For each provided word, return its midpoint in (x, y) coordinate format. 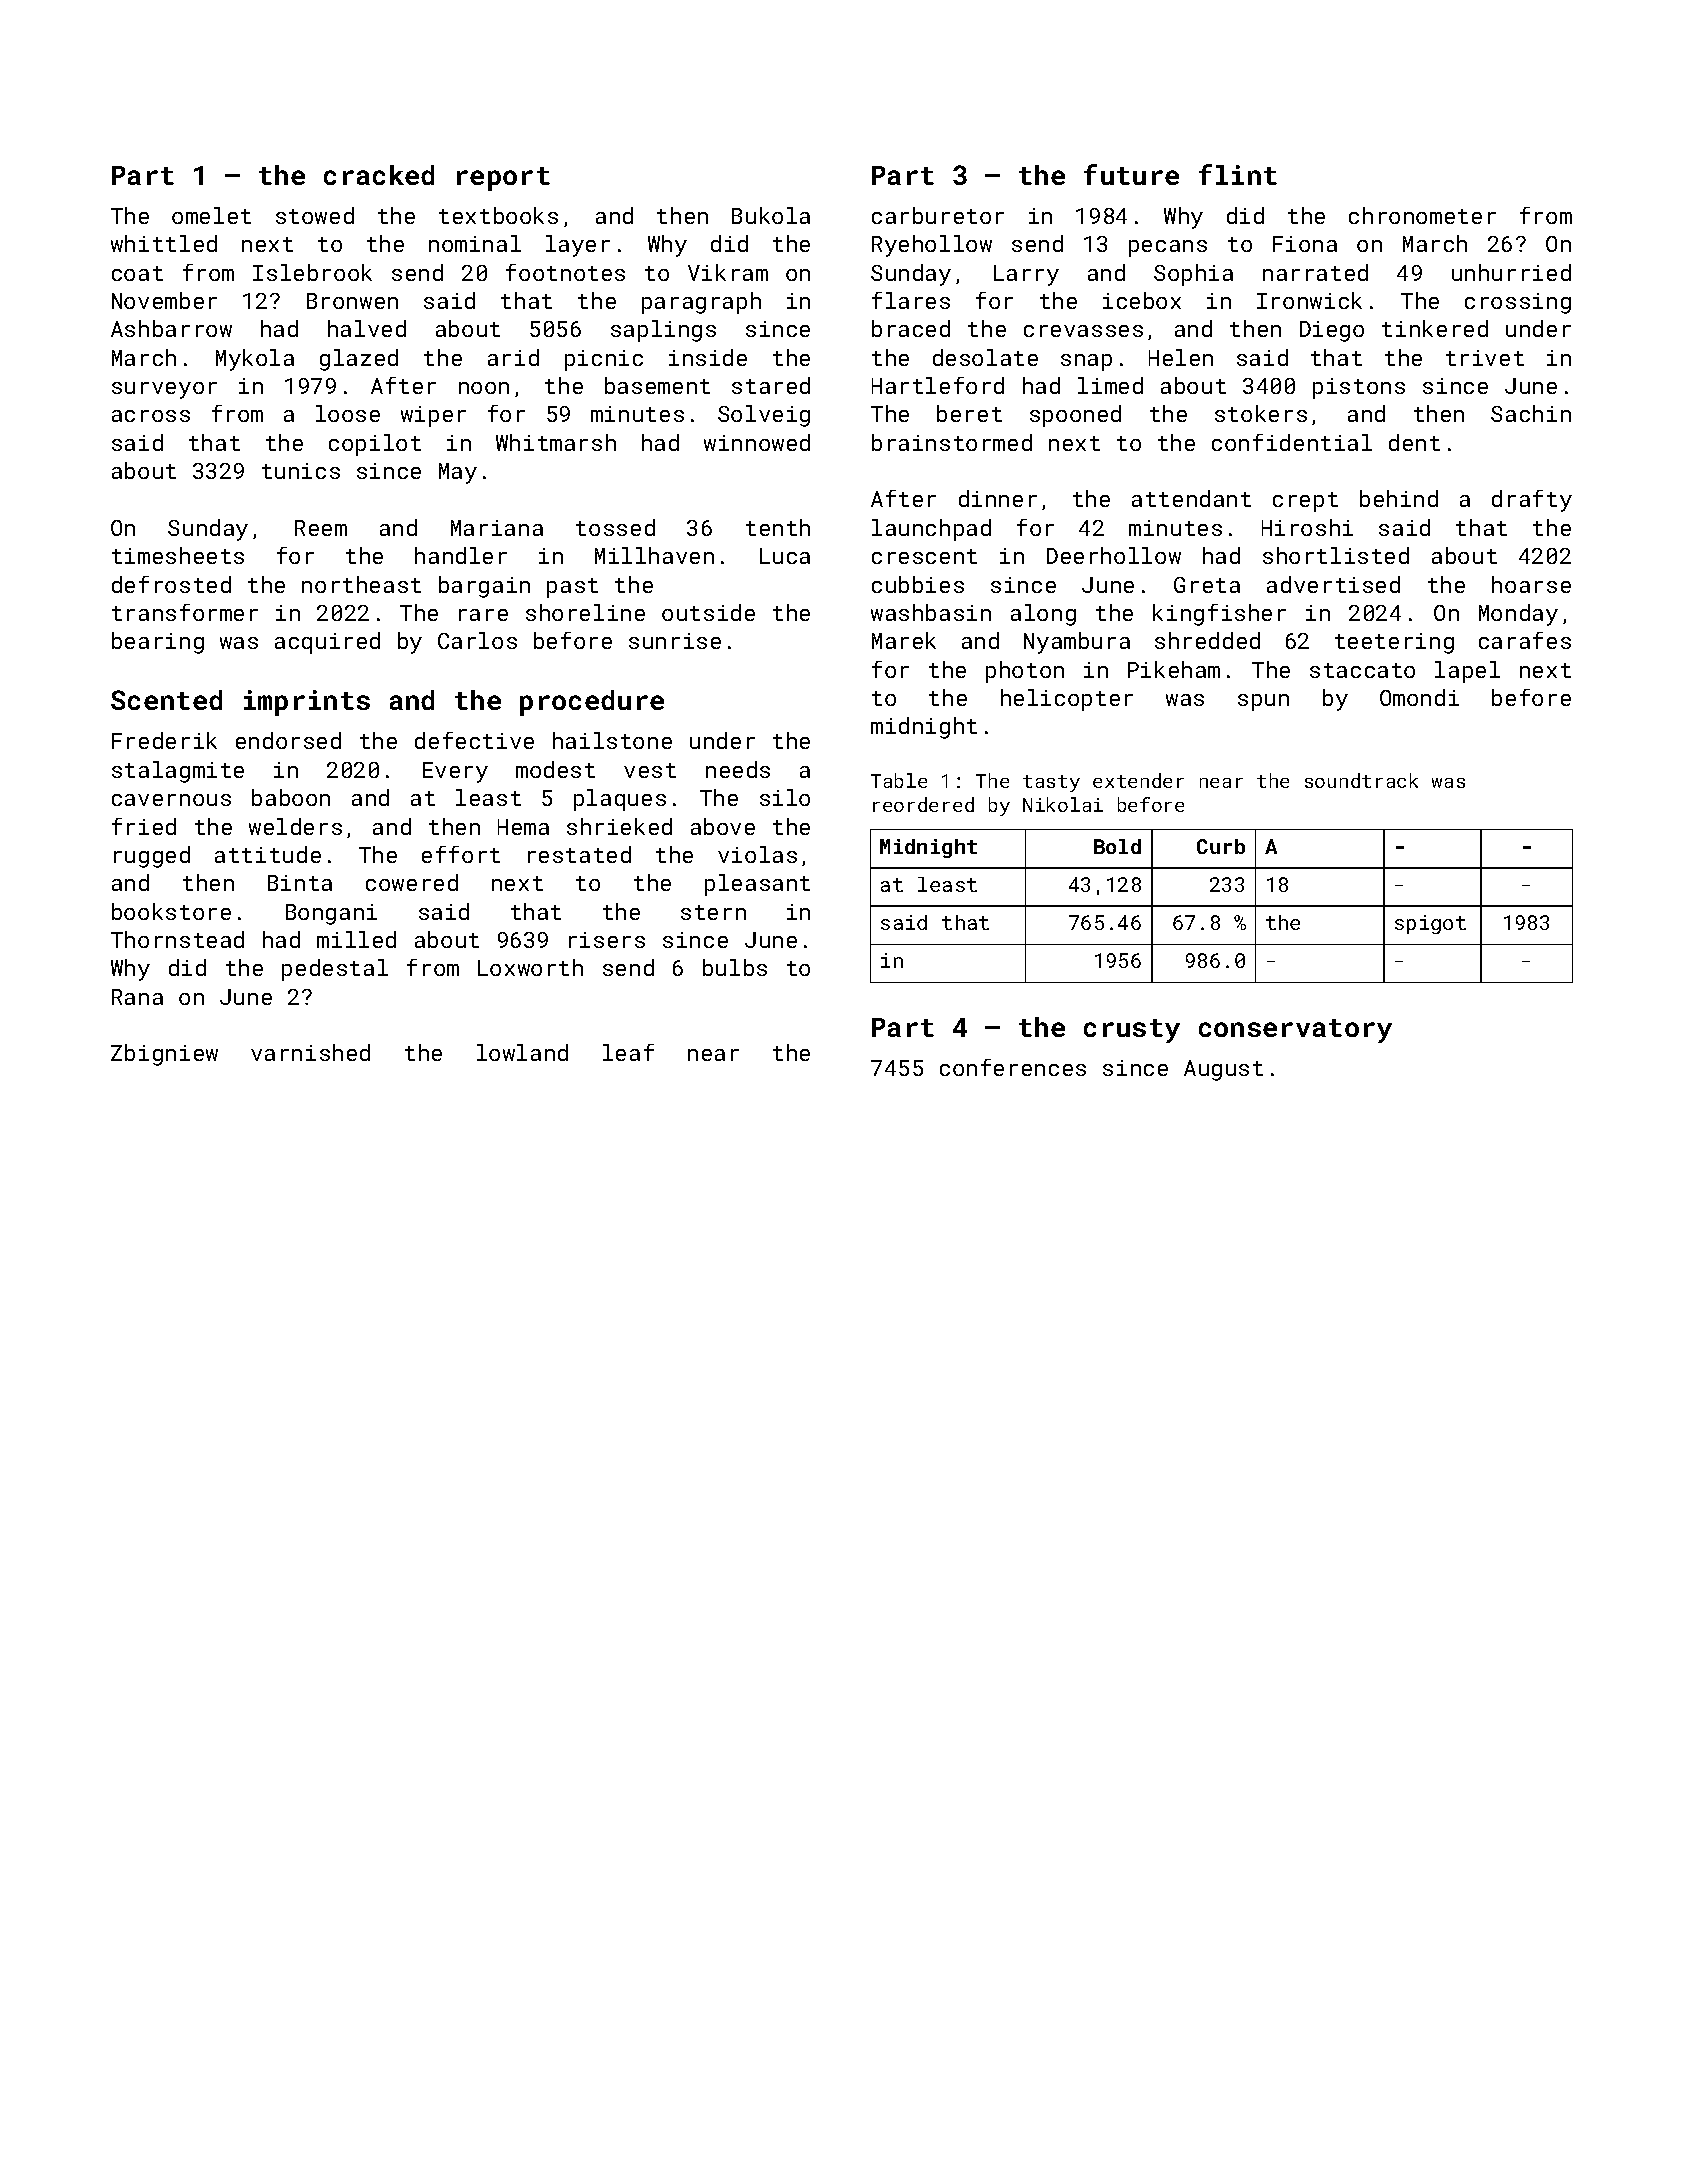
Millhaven (654, 555)
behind (1399, 498)
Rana (137, 997)
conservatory (1295, 1031)
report (503, 179)
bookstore (171, 911)
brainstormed (952, 442)
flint (1238, 174)
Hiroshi (1307, 527)
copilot (375, 445)
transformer (185, 612)
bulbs (735, 967)
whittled (164, 243)
